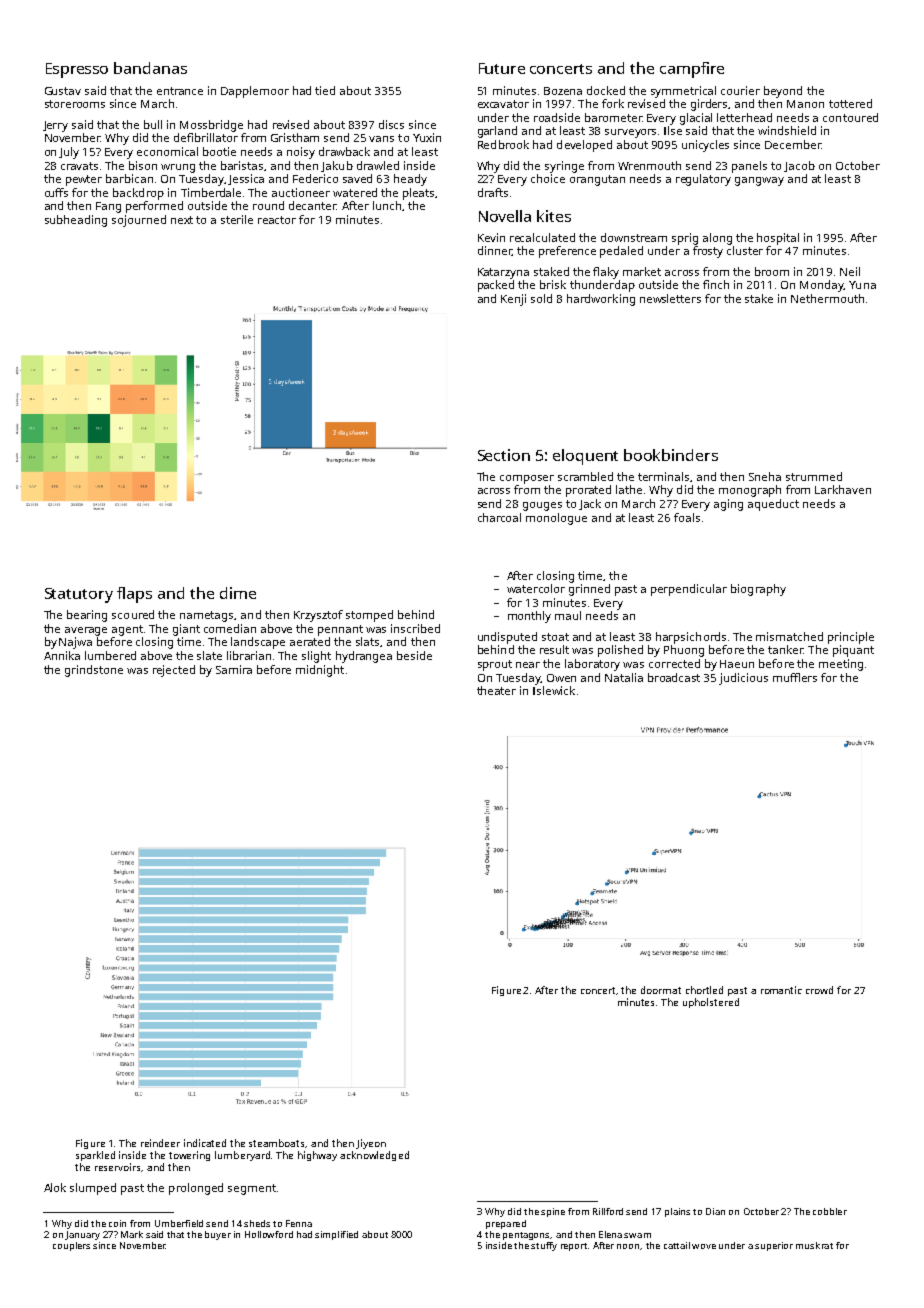 This document has width=924, height=1308. I want to click on coin, so click(117, 1223).
